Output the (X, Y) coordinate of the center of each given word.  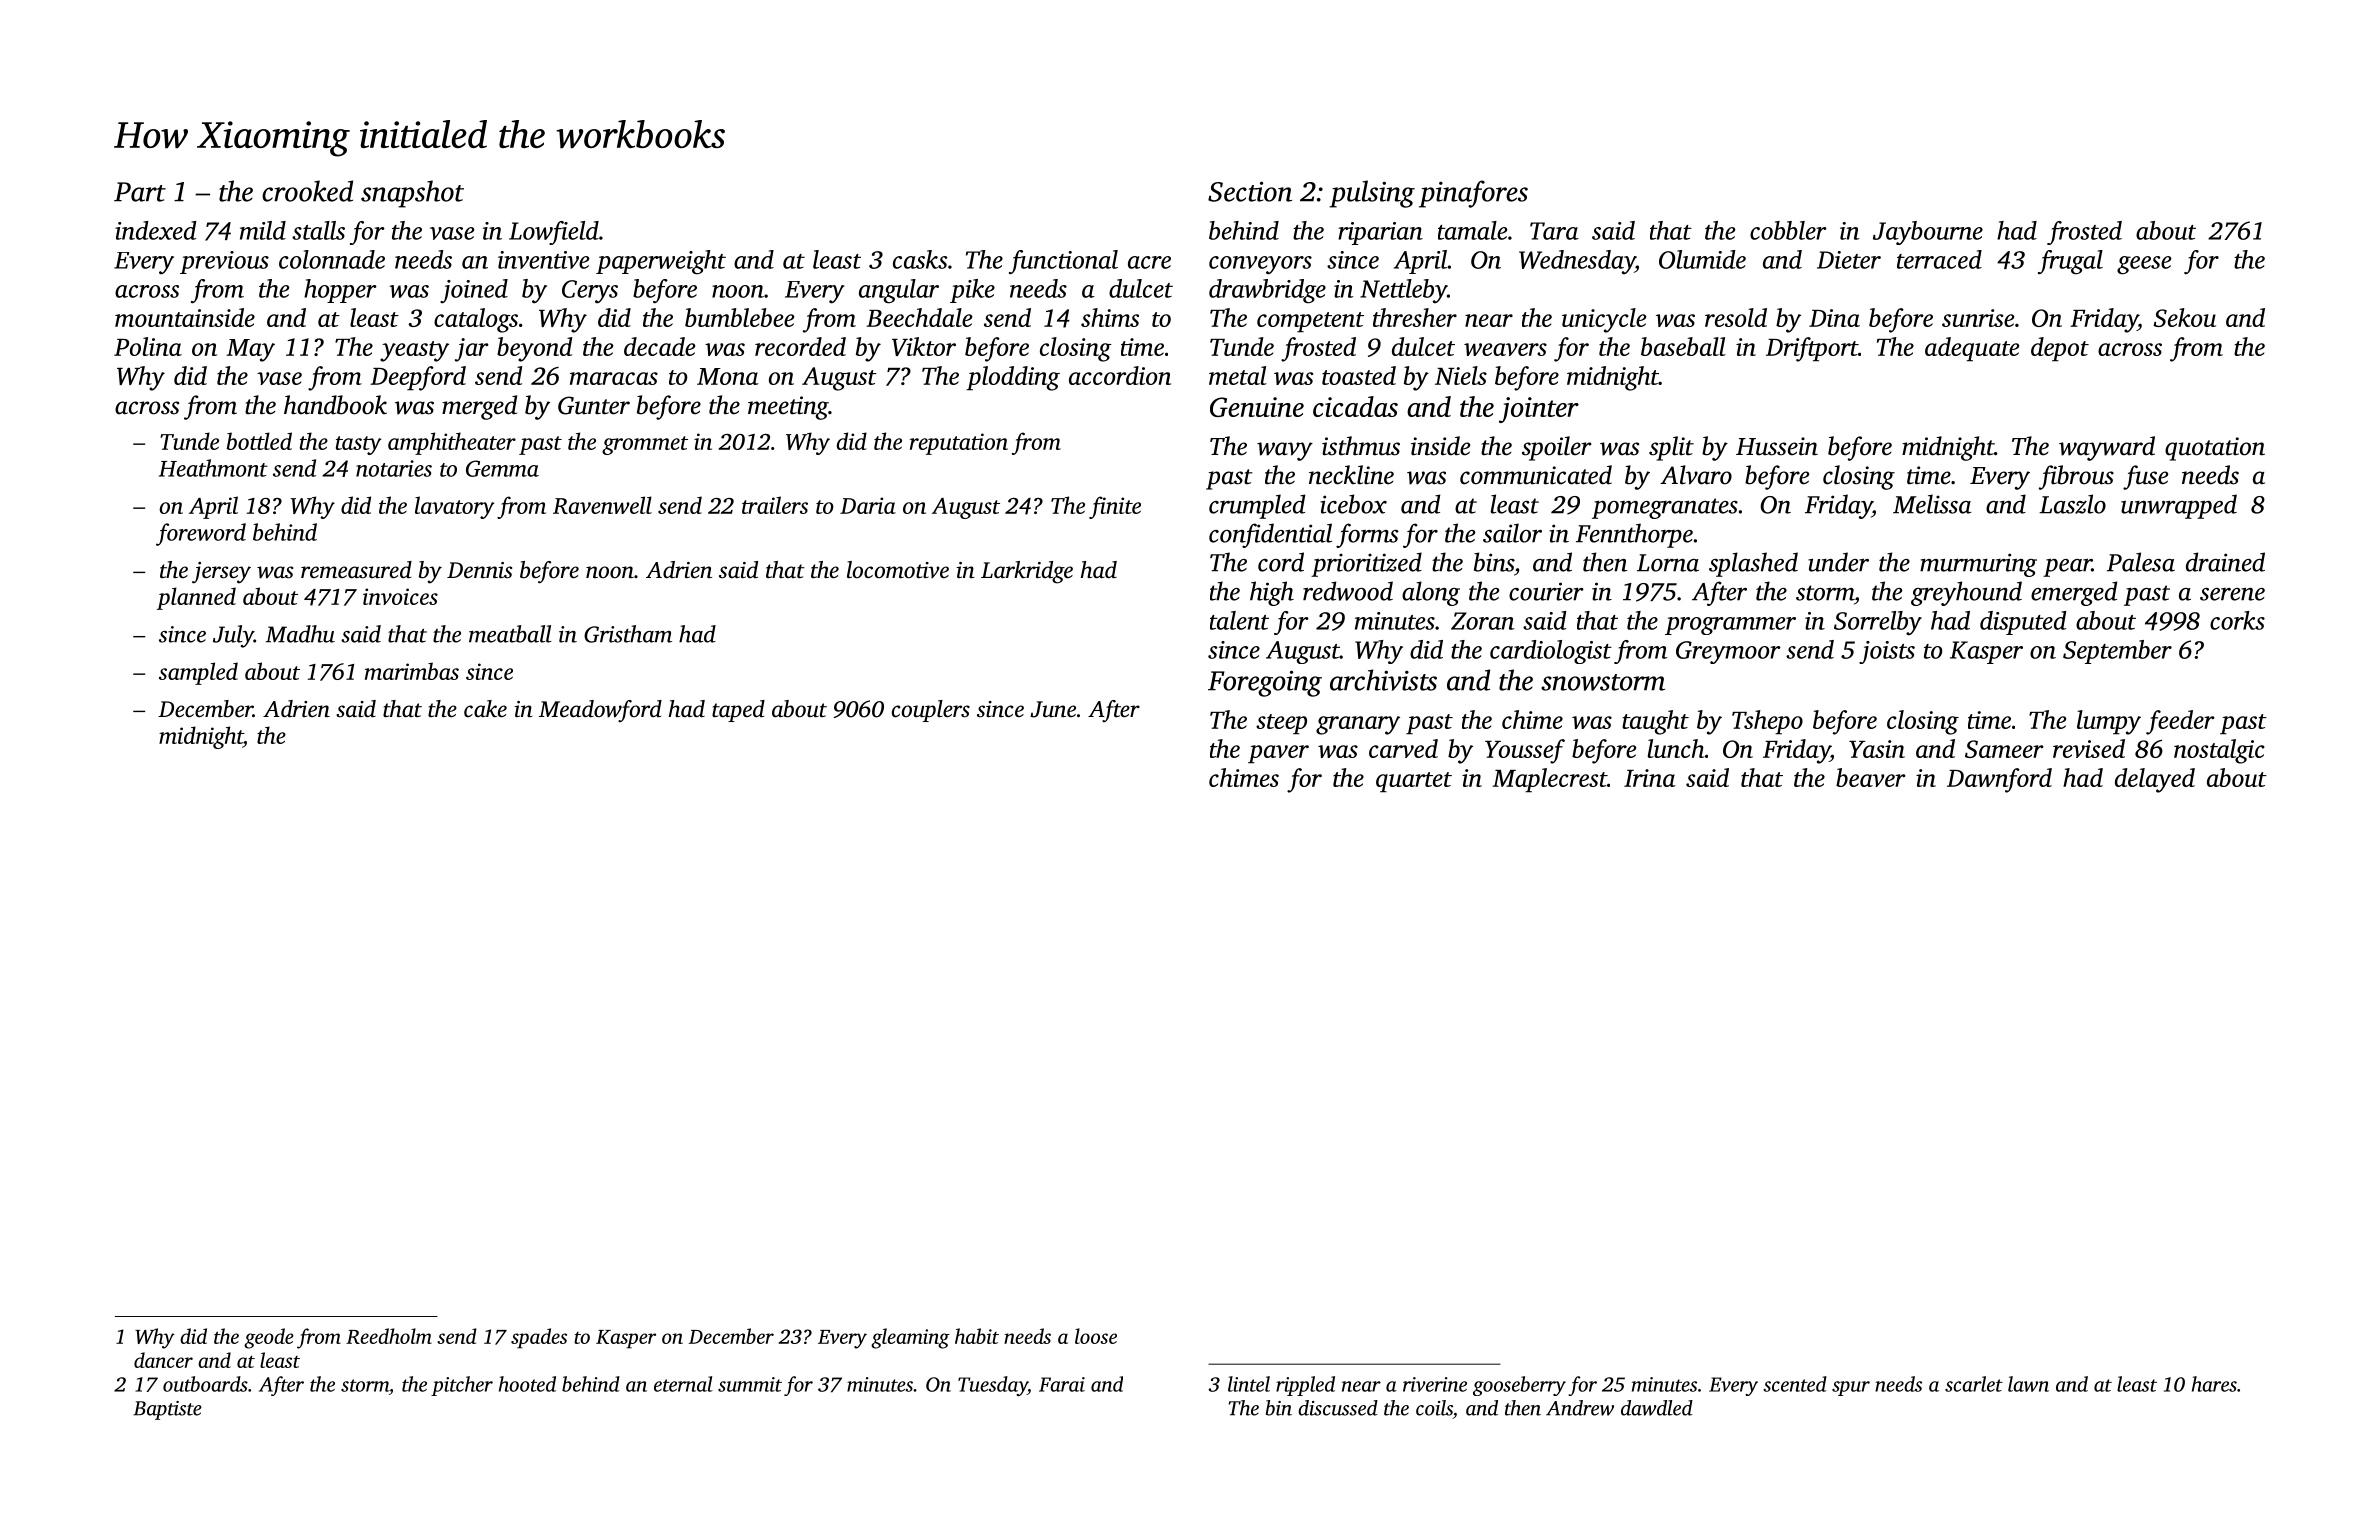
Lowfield (554, 233)
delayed (2155, 780)
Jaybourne (1928, 233)
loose (1096, 1336)
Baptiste (167, 1410)
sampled (198, 673)
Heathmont (213, 468)
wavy (1285, 451)
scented (1795, 1384)
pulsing (1372, 194)
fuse (2145, 477)
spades (539, 1338)
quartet (1414, 782)
